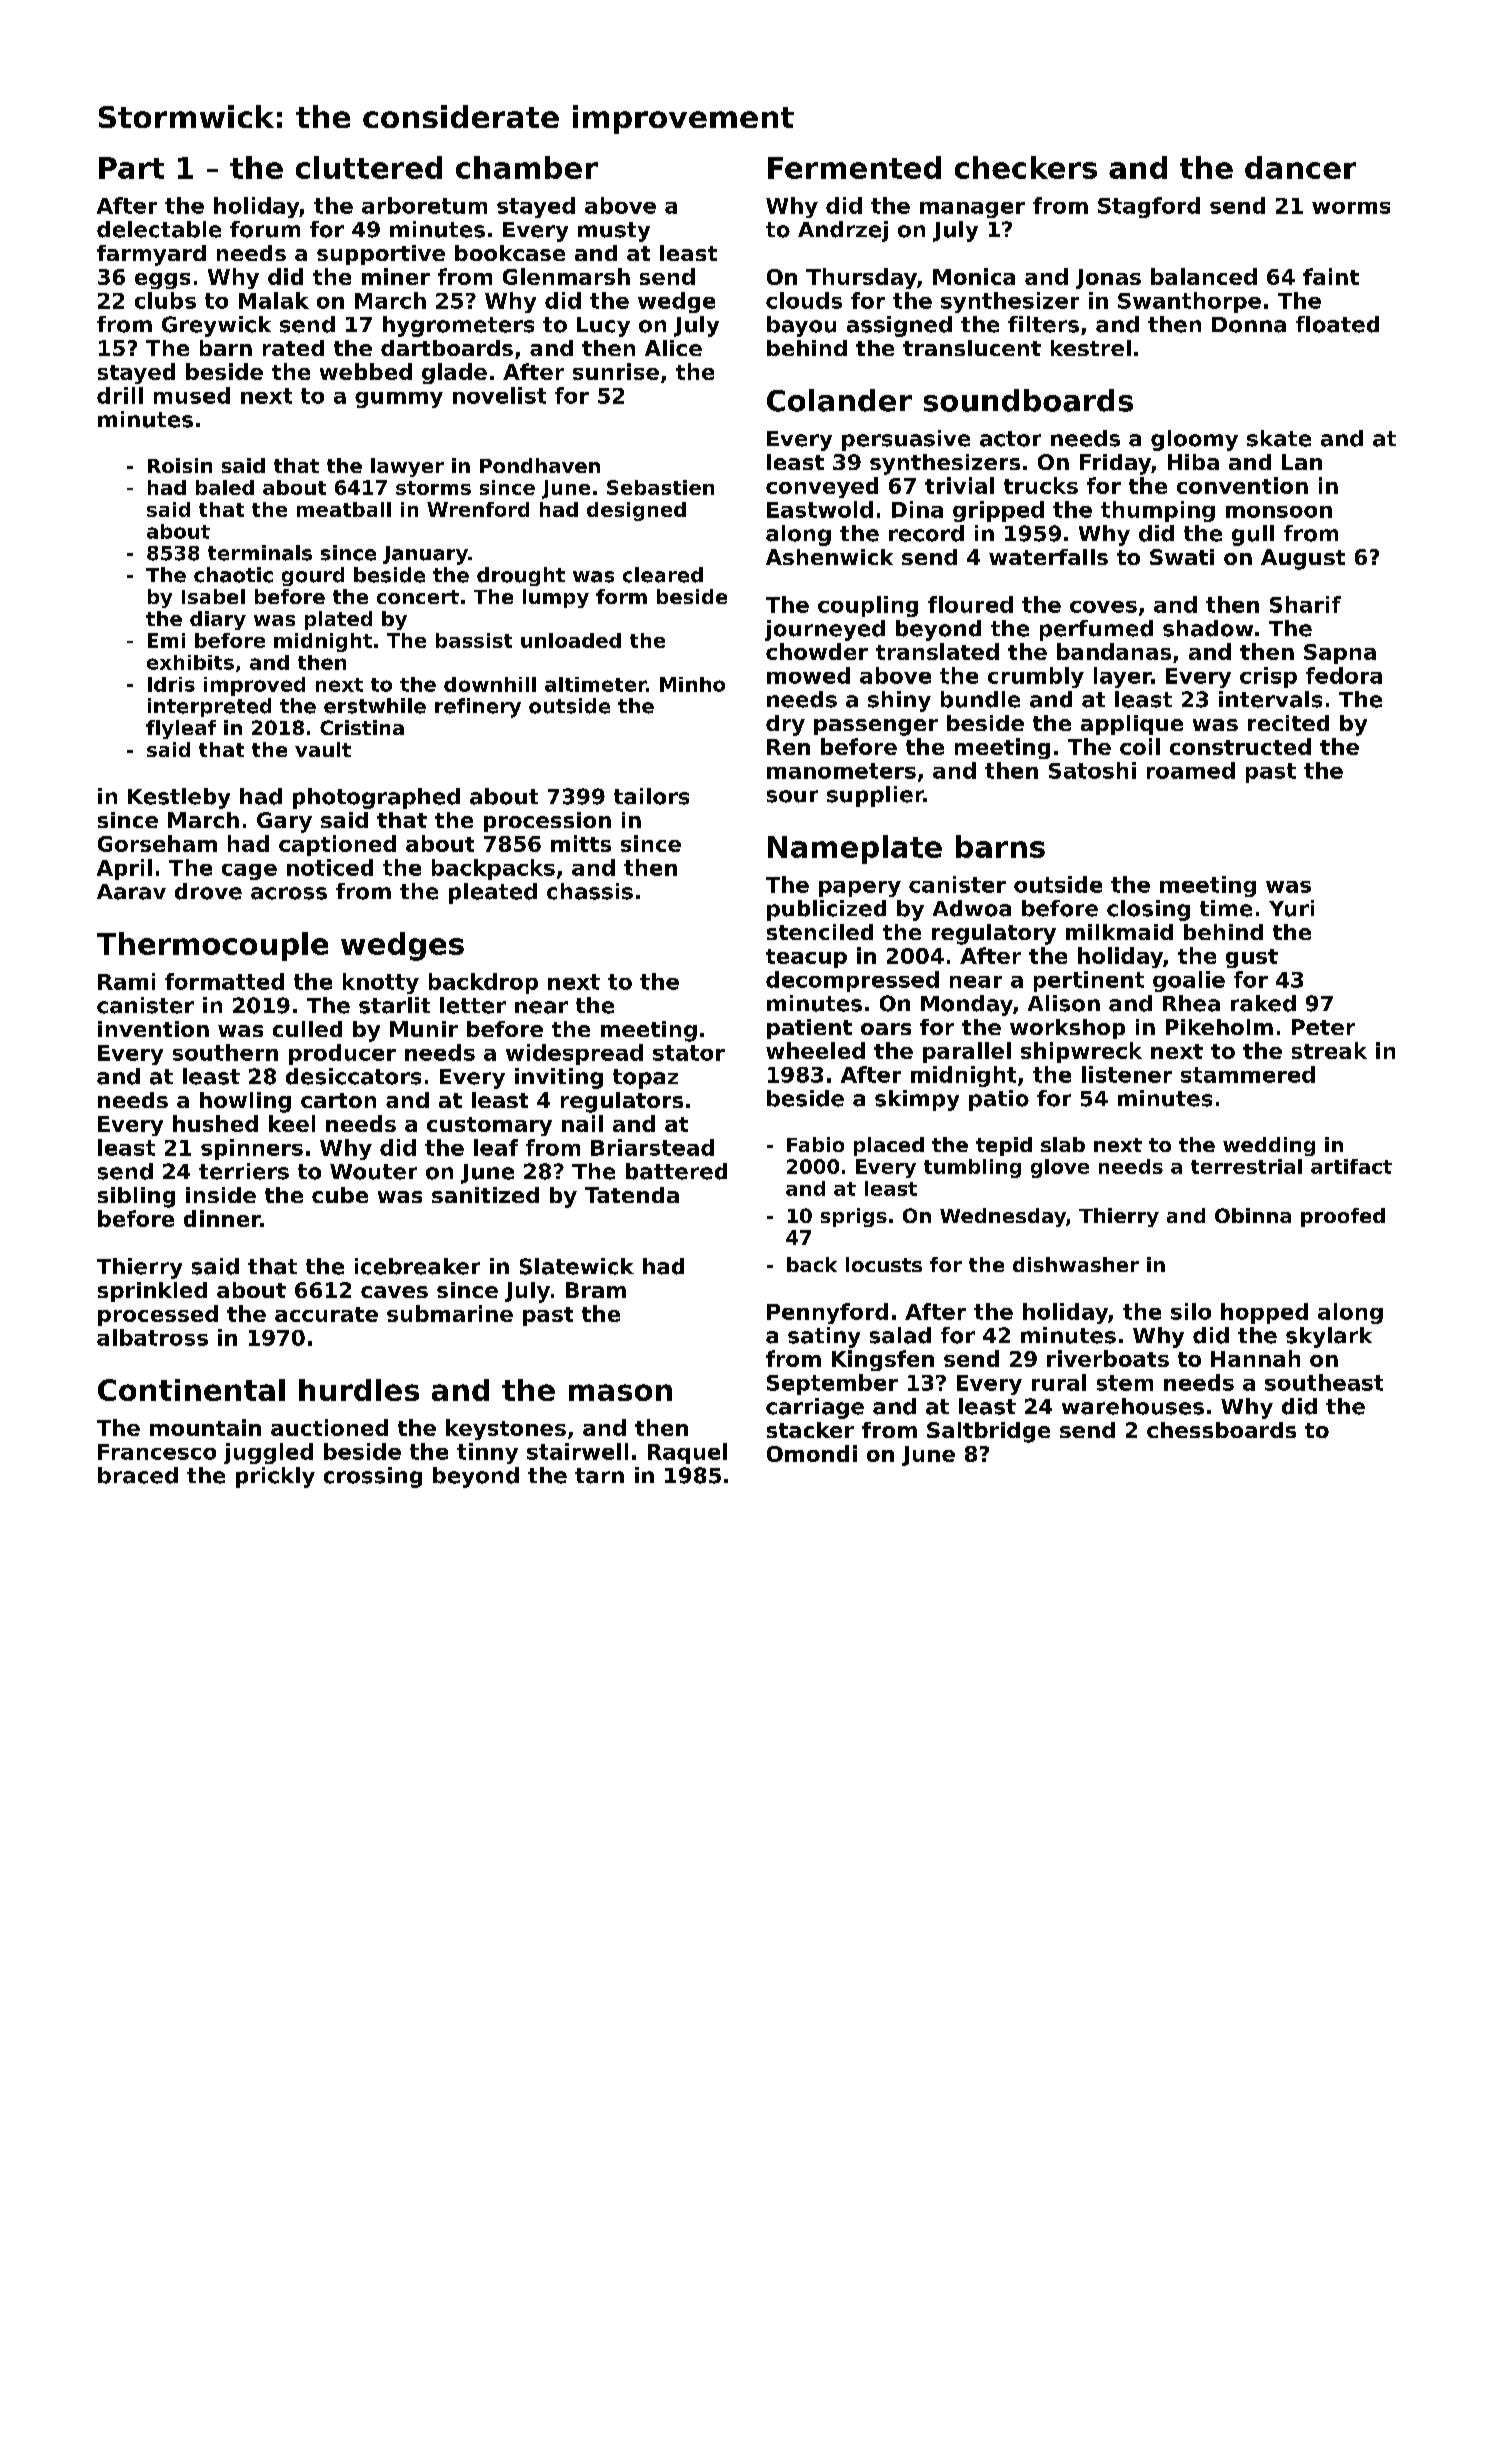 This screenshot has width=1496, height=2464. Describe the element at coordinates (854, 167) in the screenshot. I see `Fermented` at that location.
